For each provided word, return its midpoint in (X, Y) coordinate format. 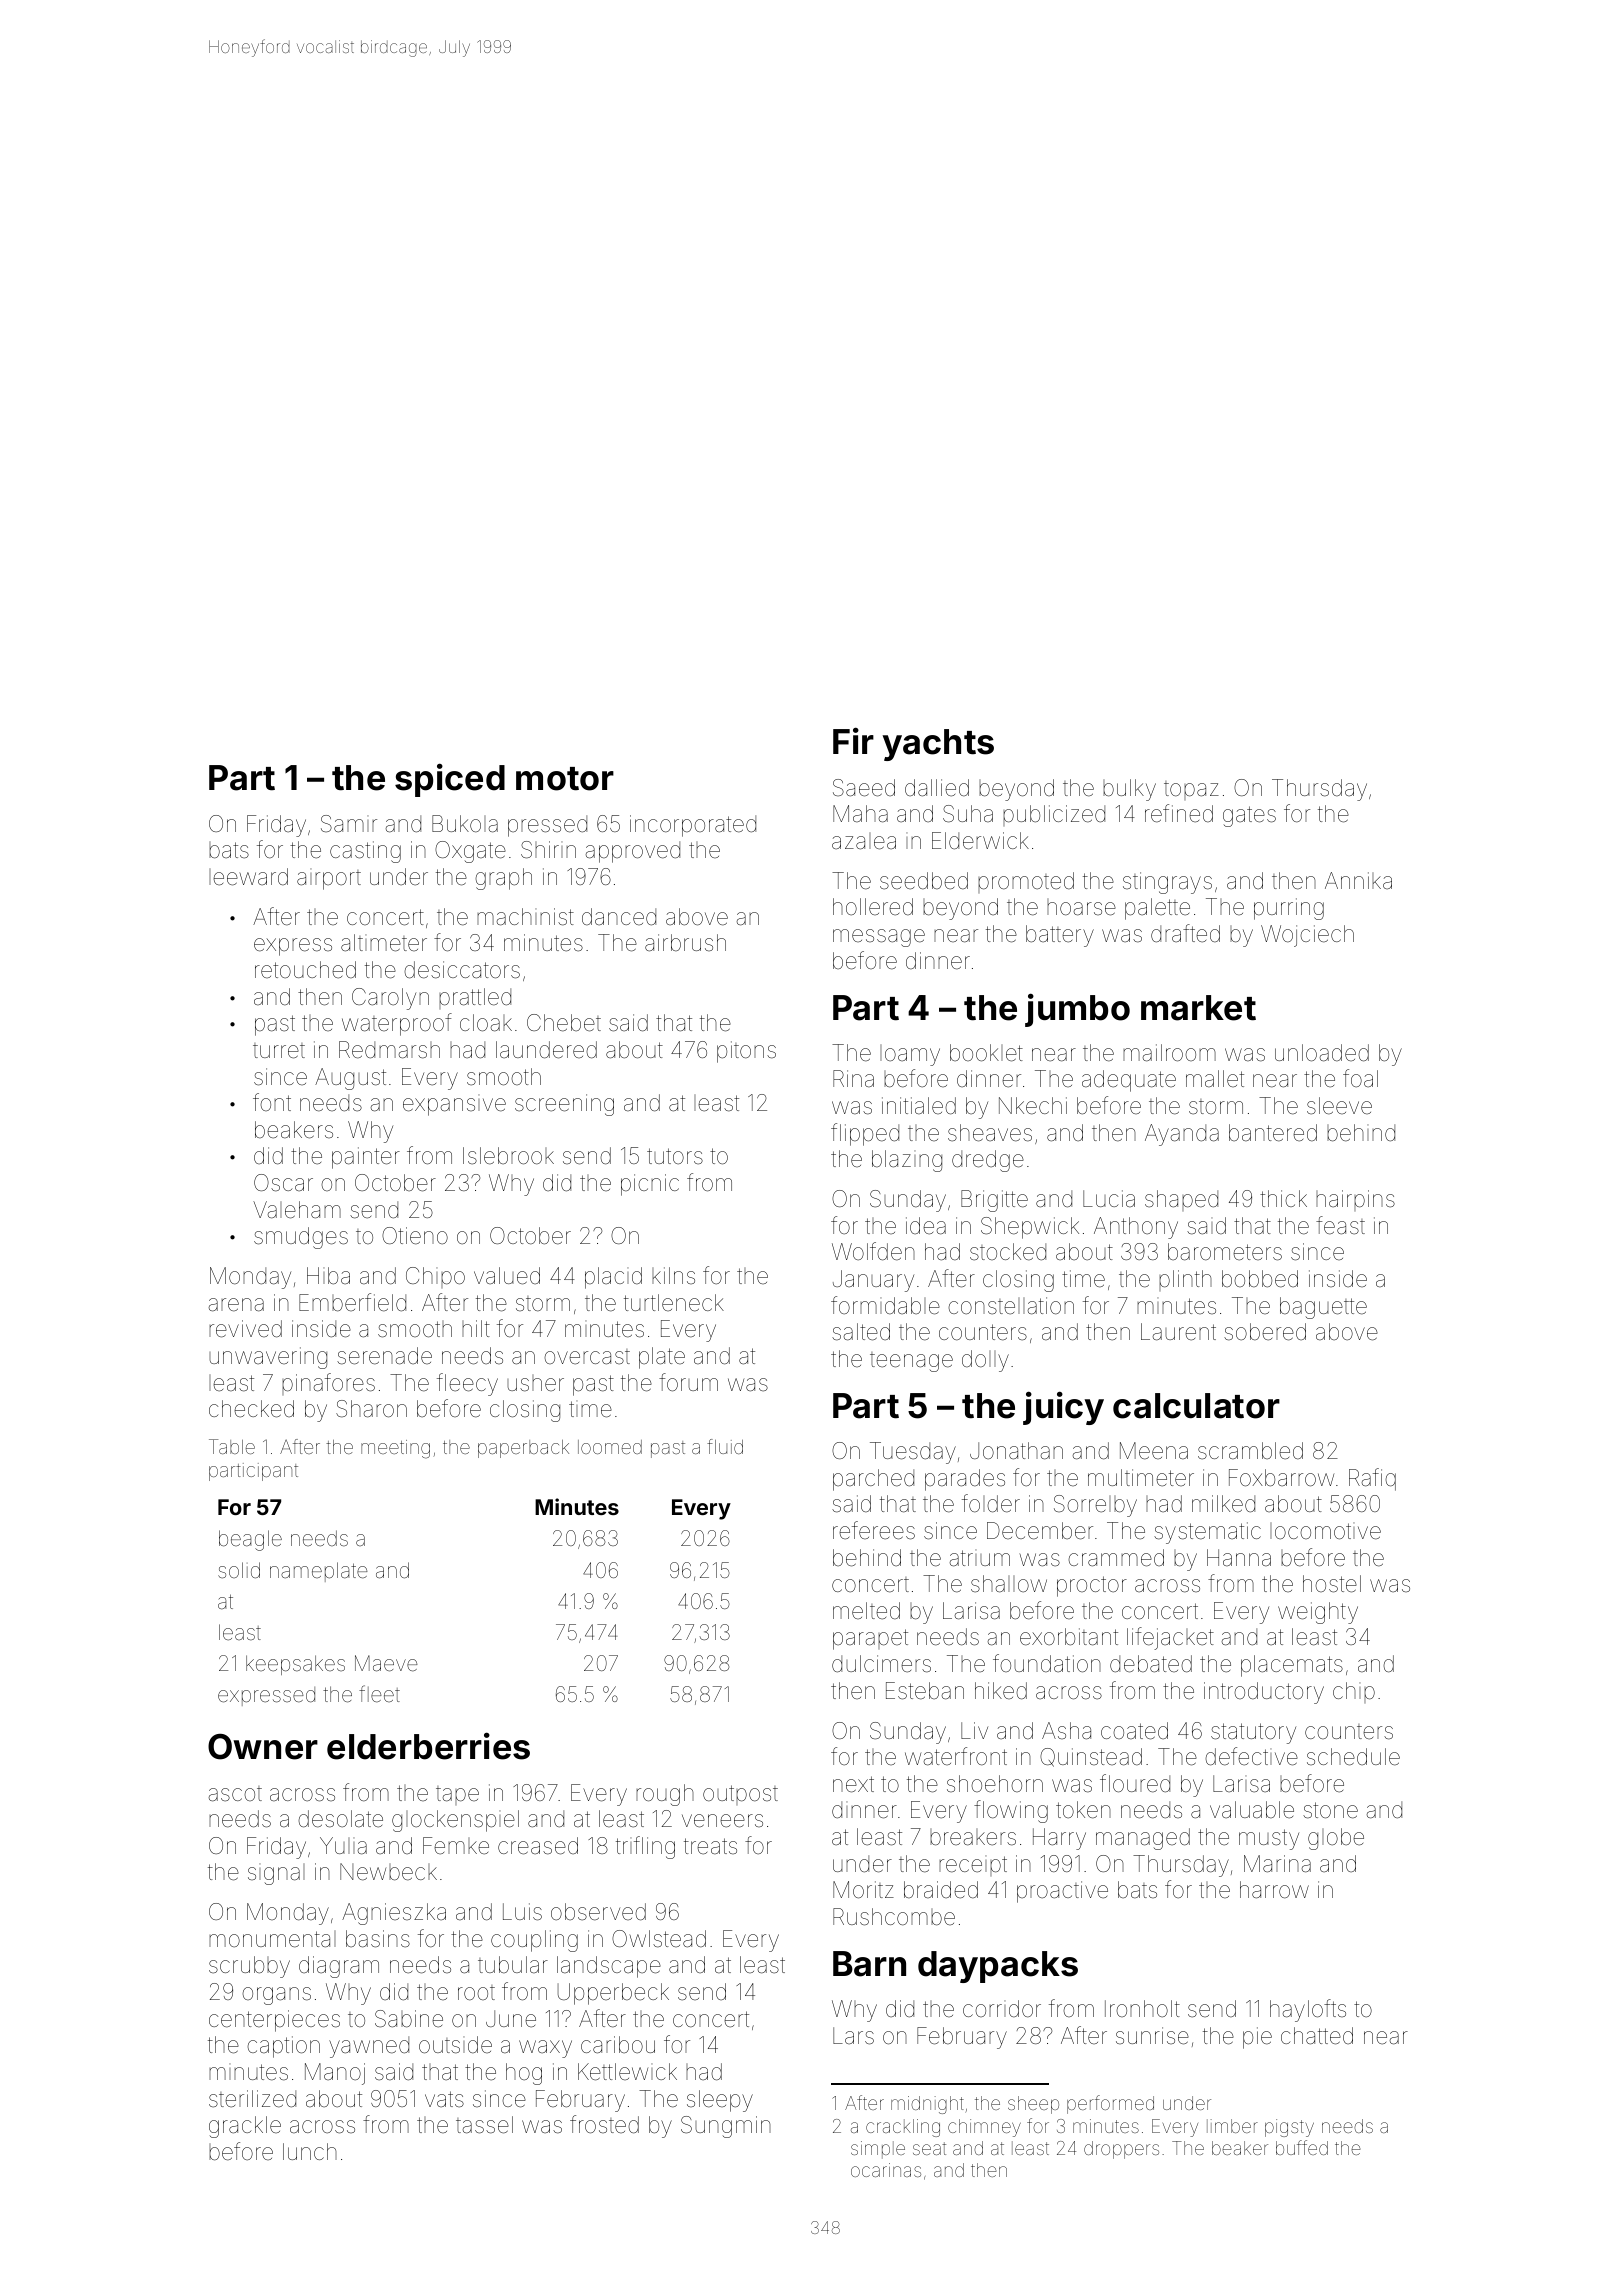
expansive (454, 1107)
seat (929, 2148)
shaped (1181, 1200)
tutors (675, 1156)
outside (455, 2045)
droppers (1121, 2150)
